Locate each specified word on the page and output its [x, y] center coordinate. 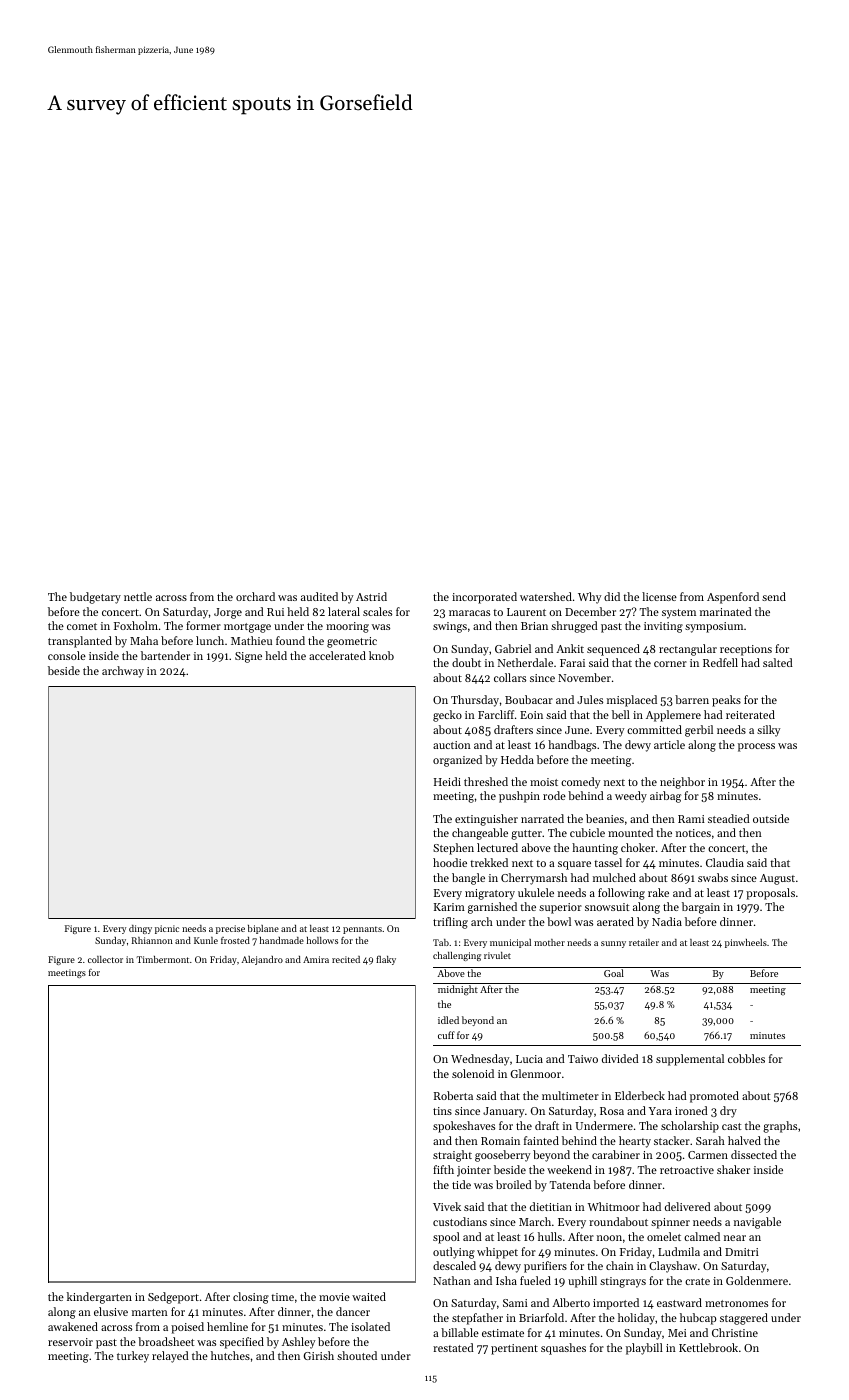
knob [381, 655]
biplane [263, 929]
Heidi [447, 781]
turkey [133, 1357]
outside [771, 818]
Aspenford [733, 598]
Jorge [228, 613]
